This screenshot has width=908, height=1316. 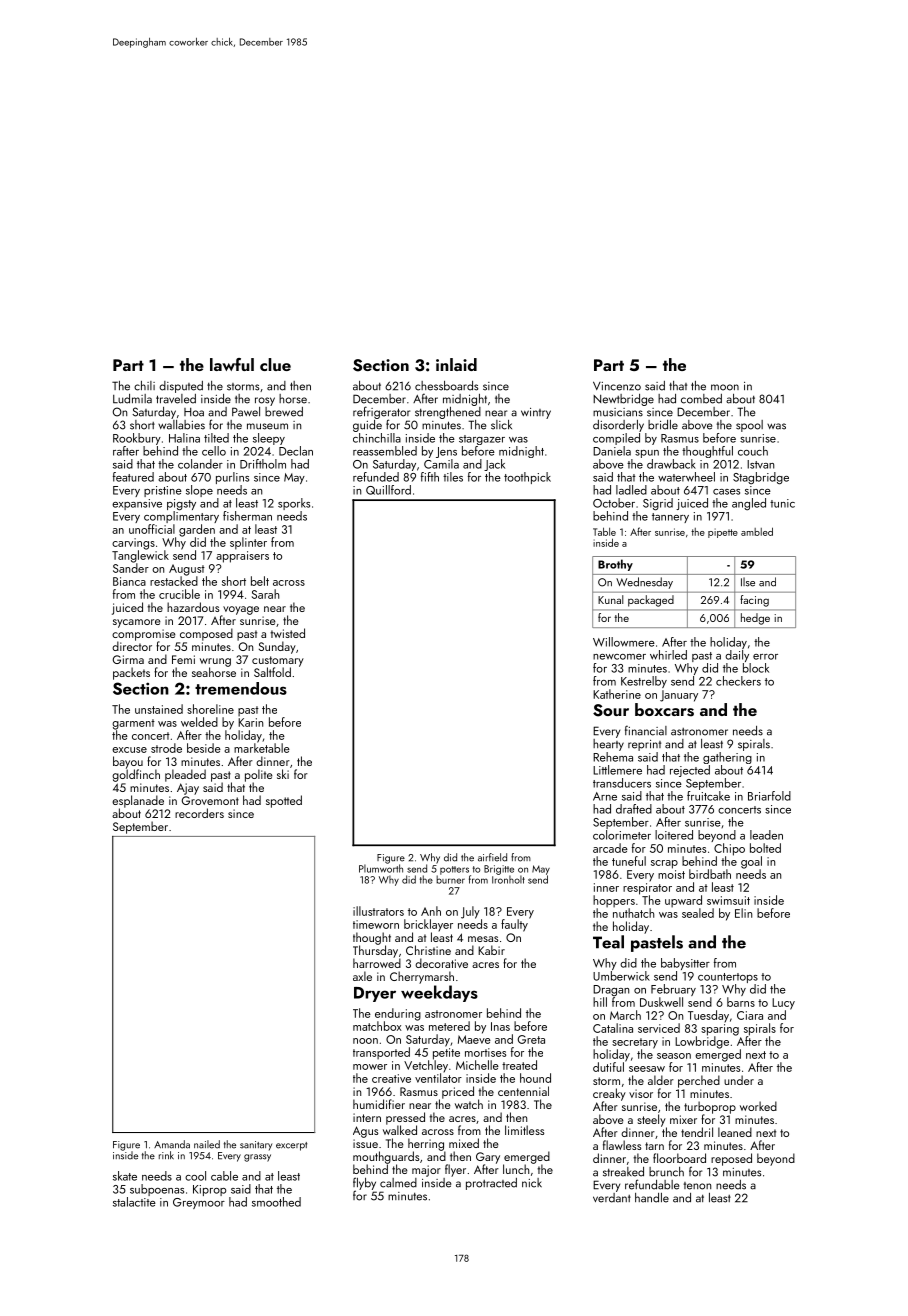 I want to click on Inas, so click(x=500, y=1026).
